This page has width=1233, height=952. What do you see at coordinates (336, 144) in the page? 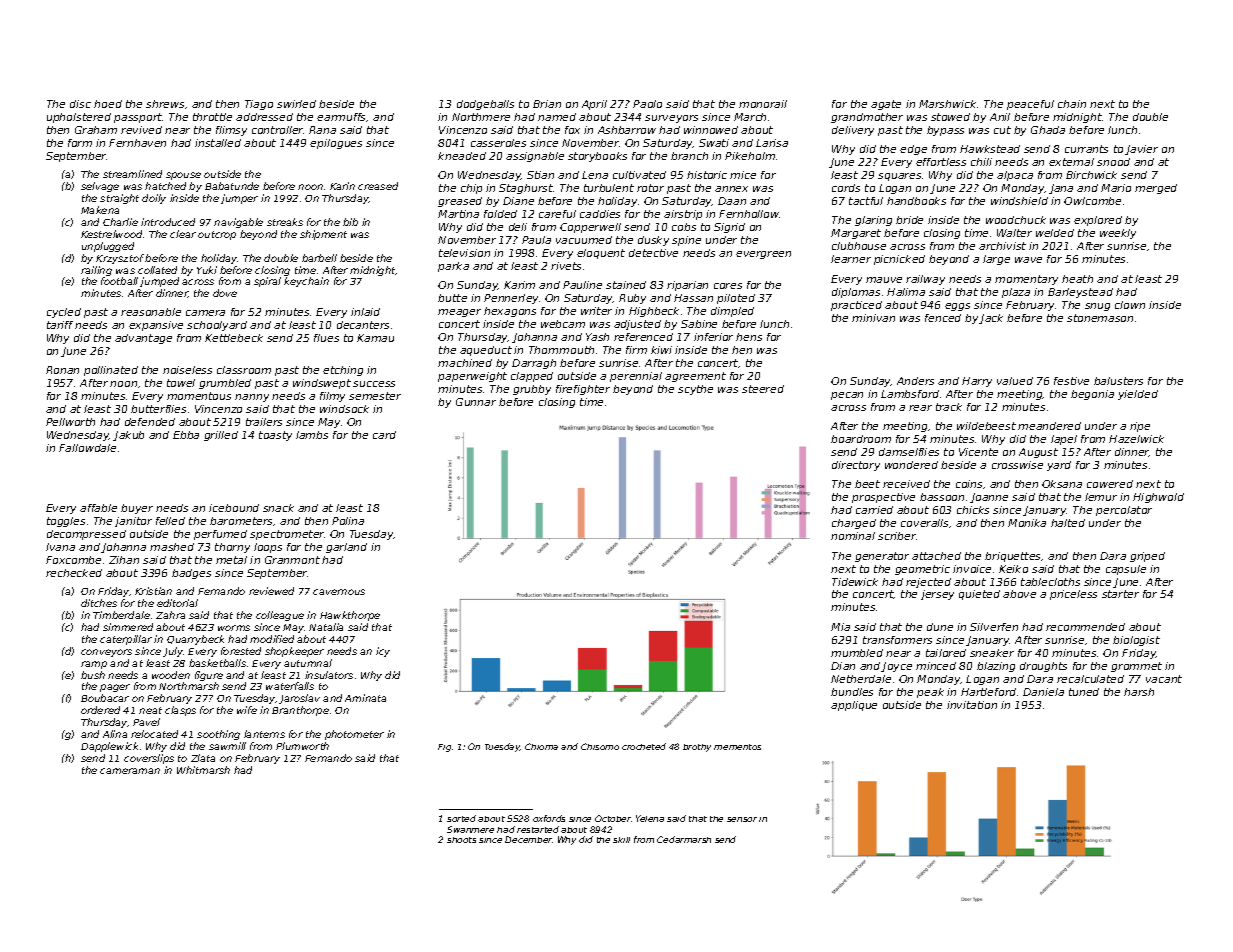
I see `epilogues` at bounding box center [336, 144].
